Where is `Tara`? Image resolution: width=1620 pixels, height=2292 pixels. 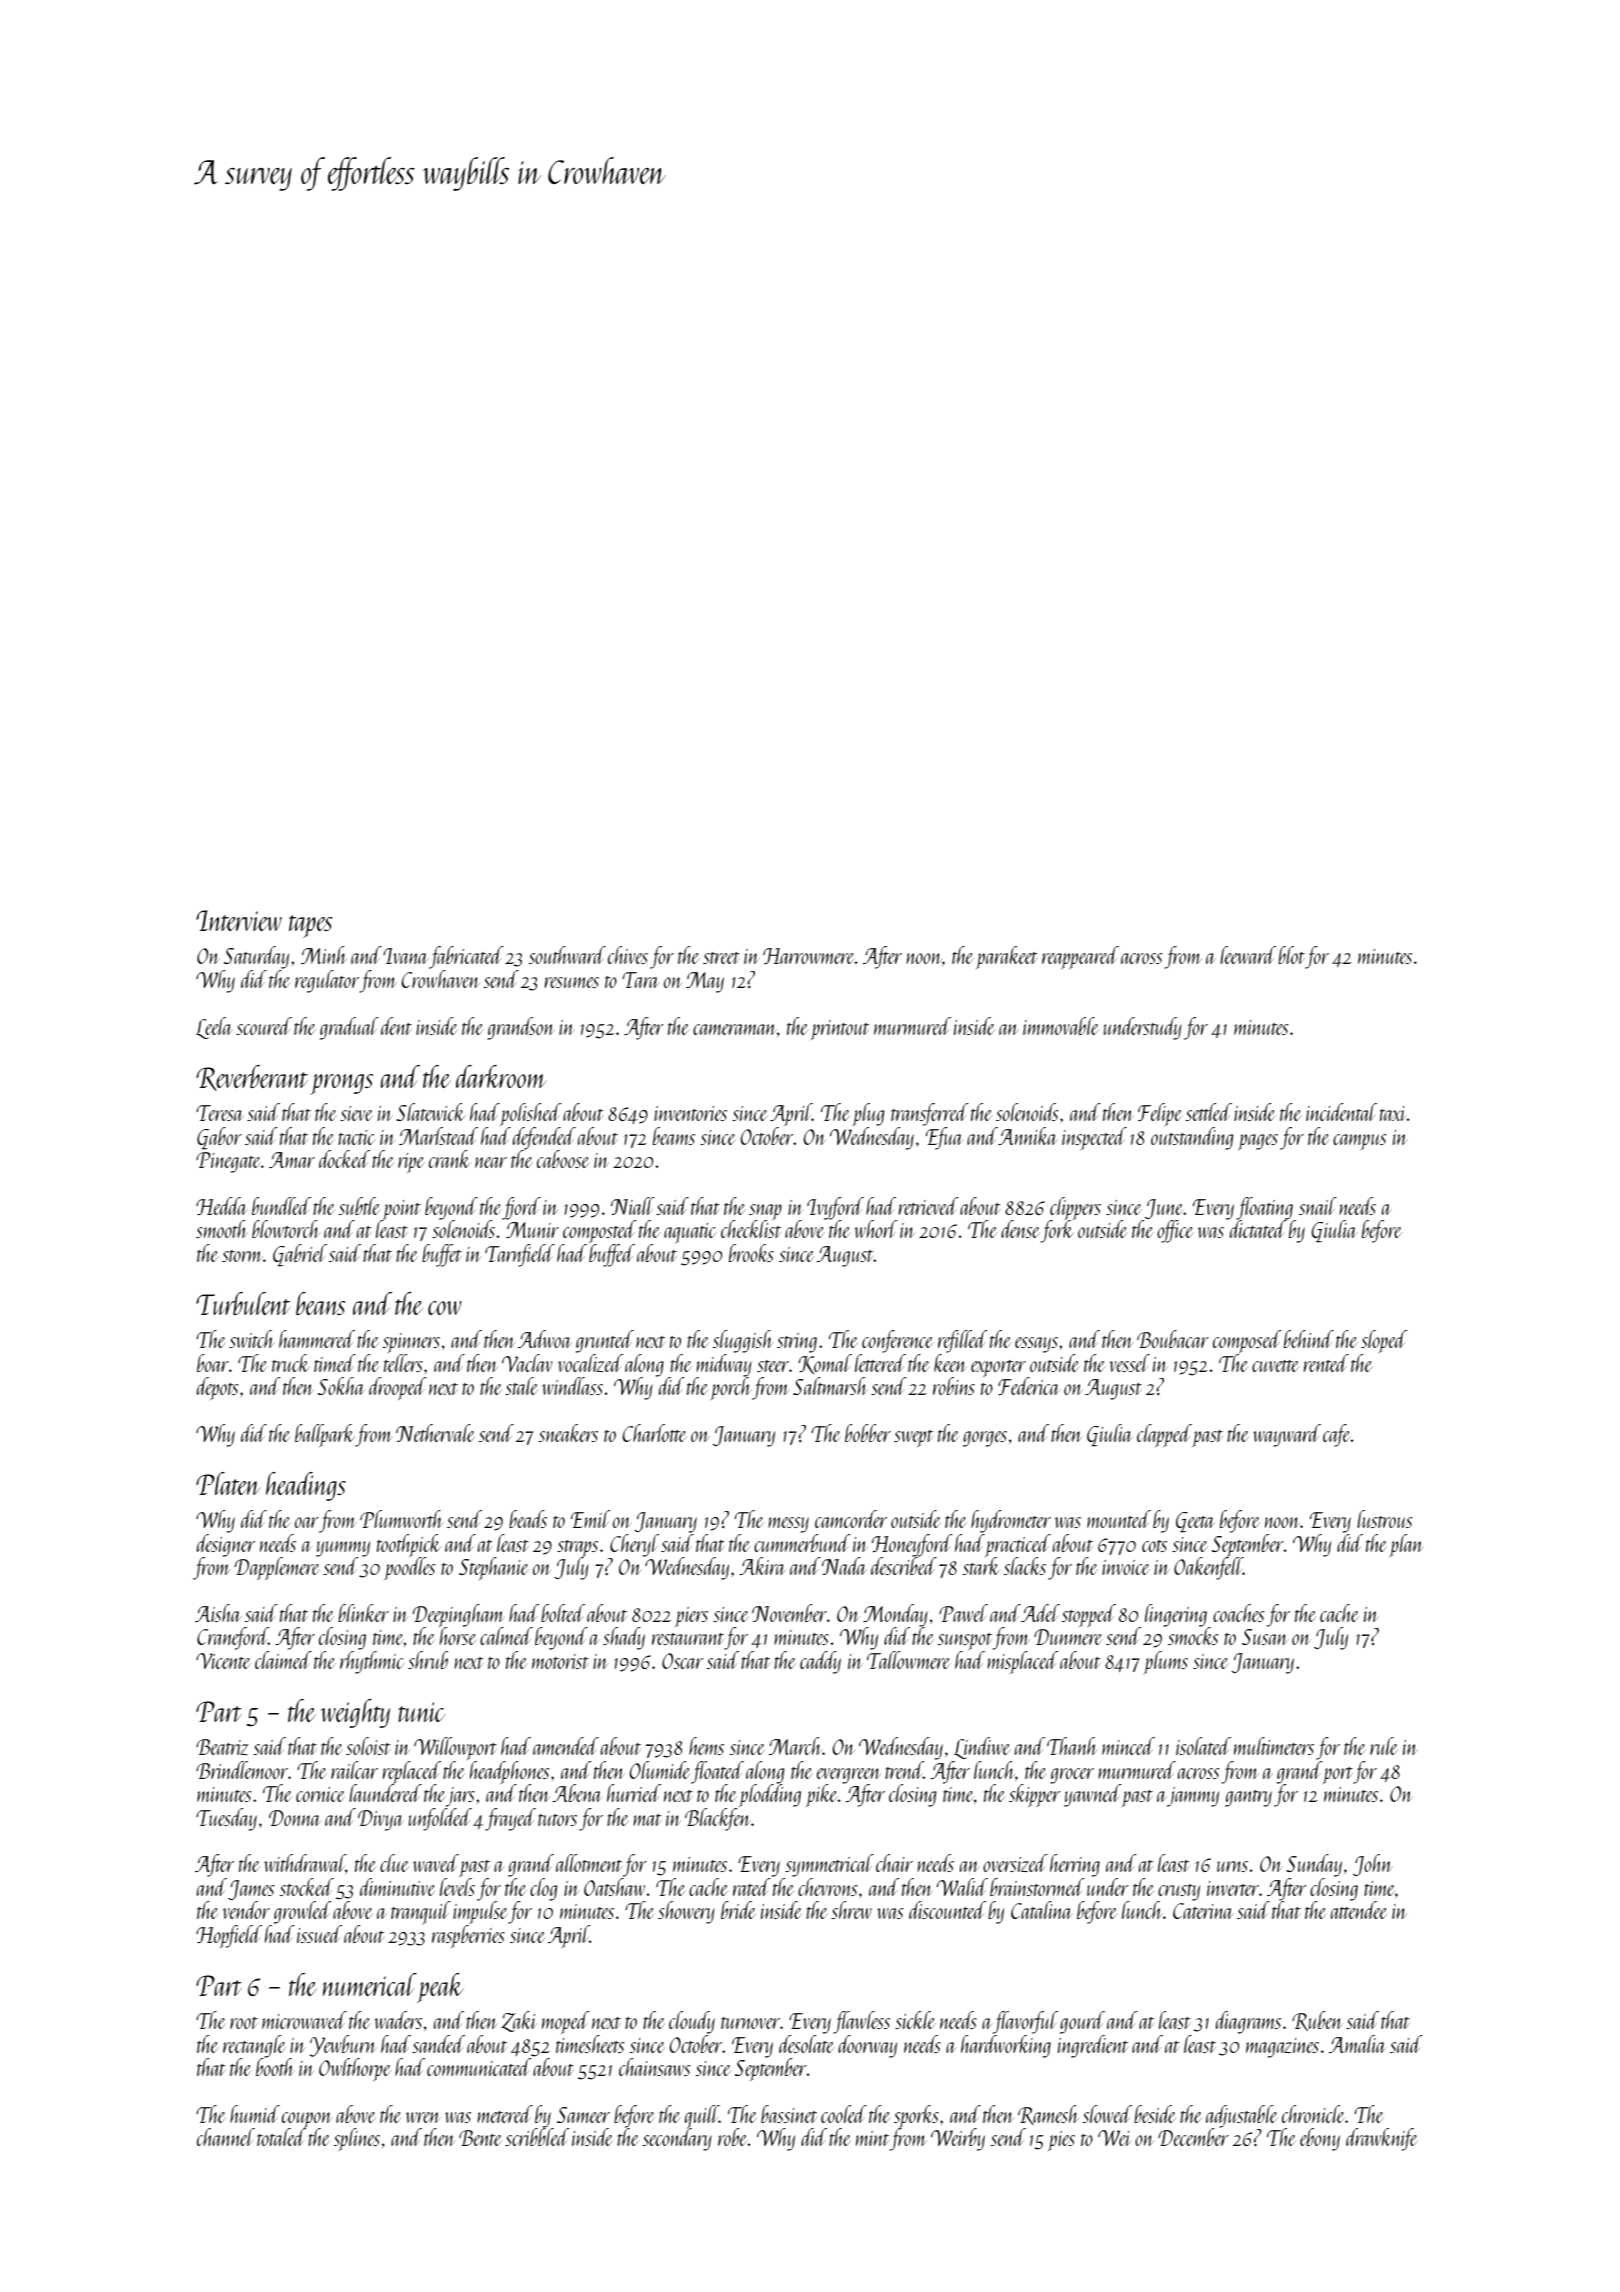 Tara is located at coordinates (640, 980).
